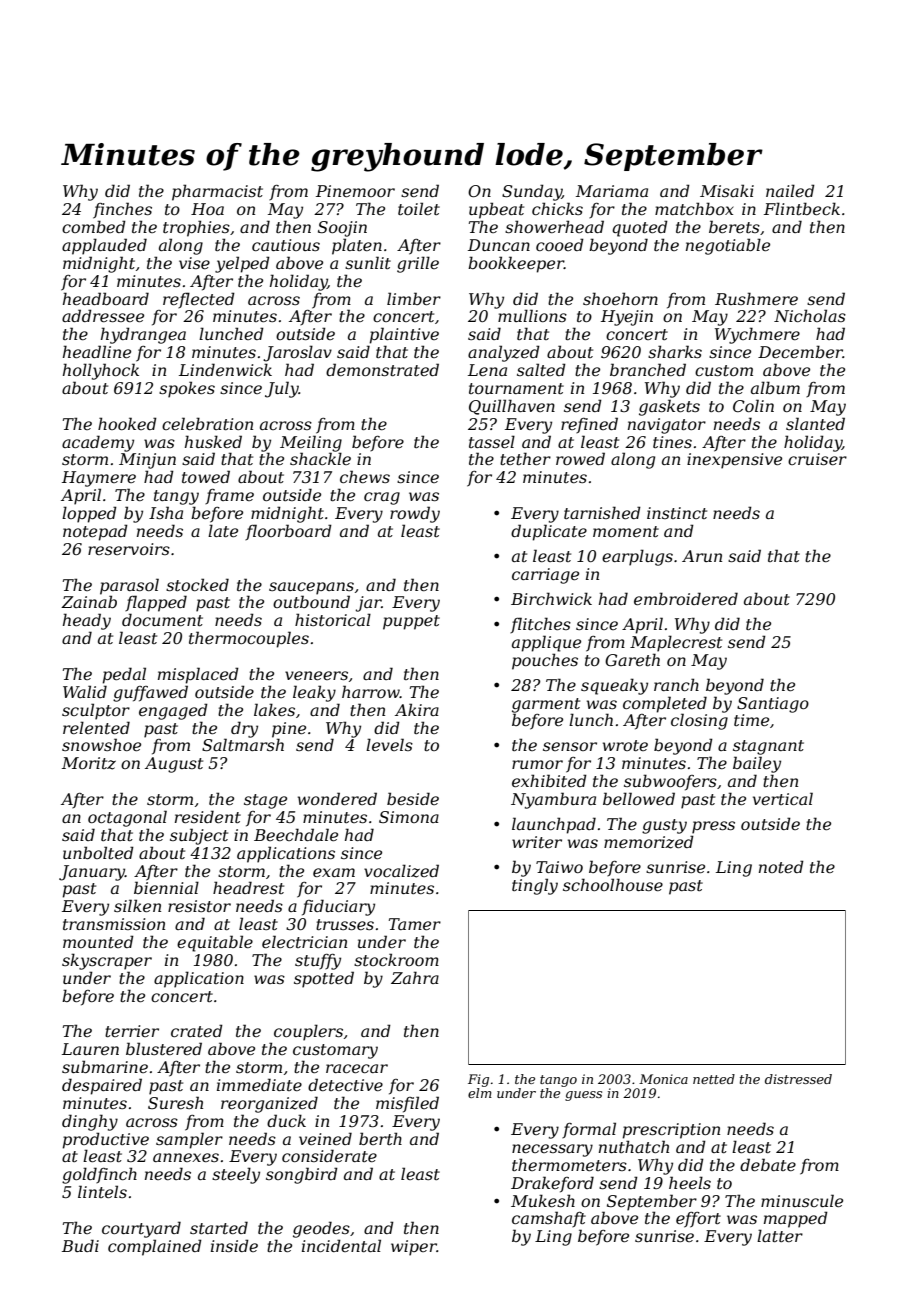 Image resolution: width=908 pixels, height=1316 pixels. What do you see at coordinates (414, 1248) in the document?
I see `wiper` at bounding box center [414, 1248].
